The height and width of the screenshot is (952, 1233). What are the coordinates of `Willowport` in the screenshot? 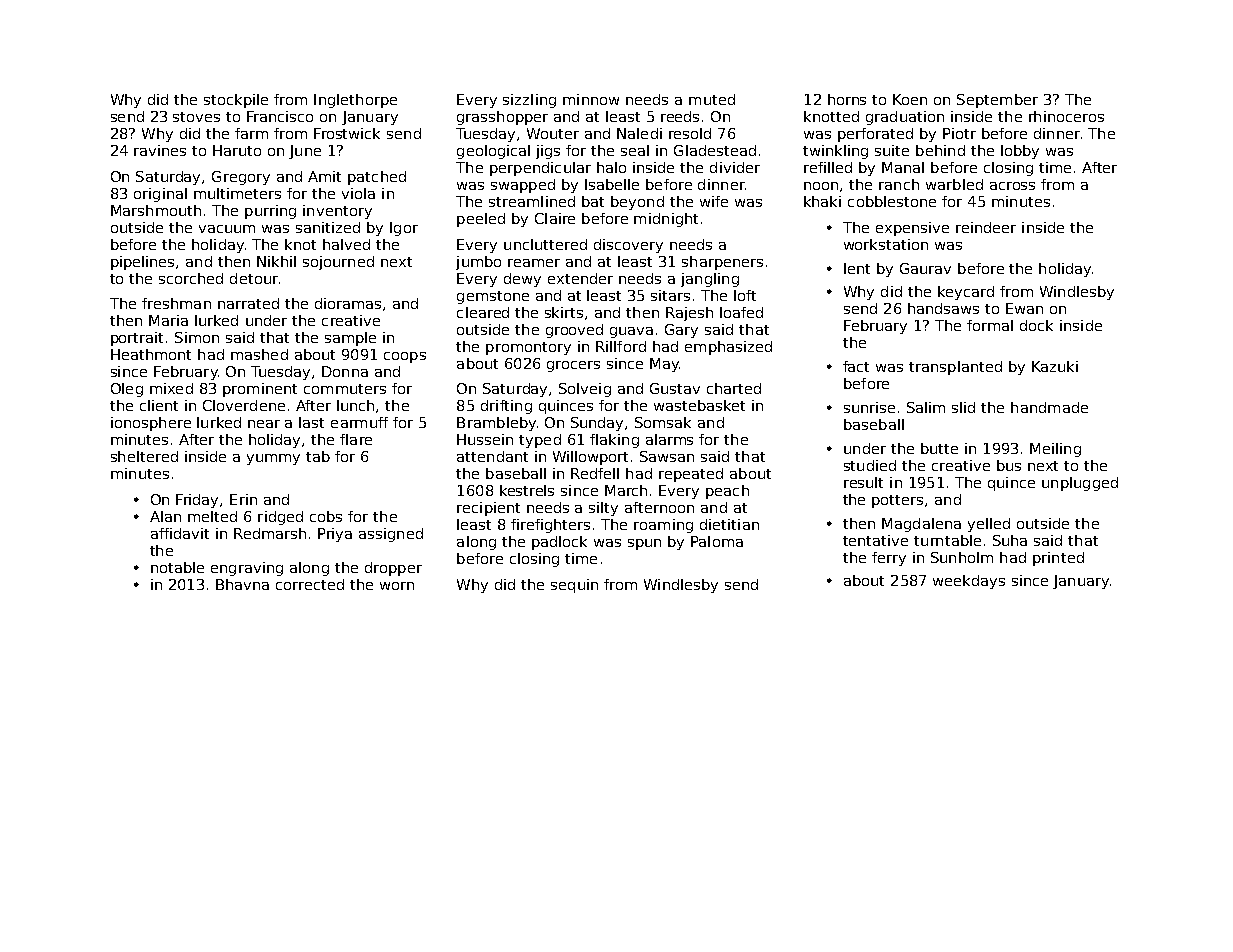 It's located at (590, 458).
